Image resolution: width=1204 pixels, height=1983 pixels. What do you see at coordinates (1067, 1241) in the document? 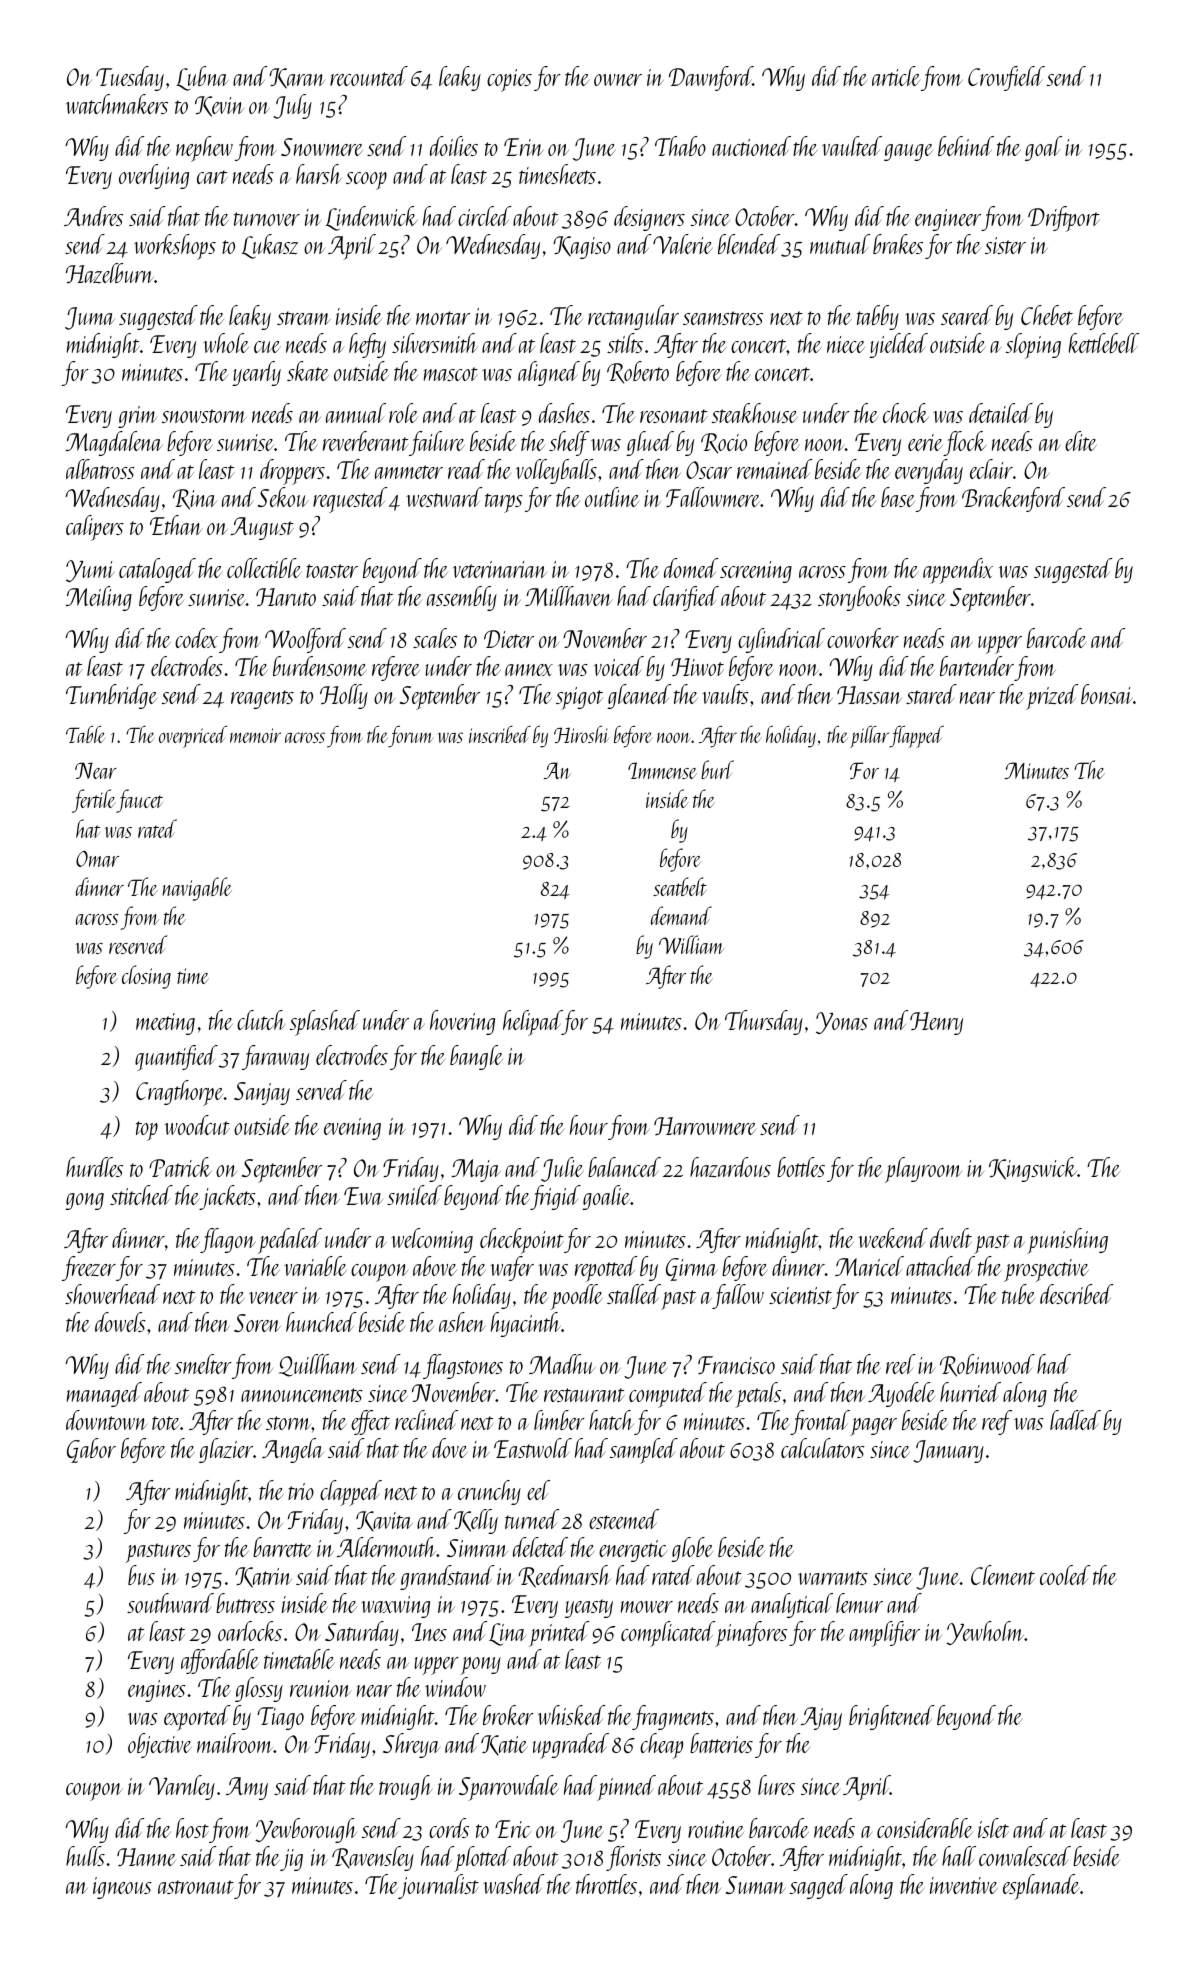
I see `punishing` at bounding box center [1067, 1241].
